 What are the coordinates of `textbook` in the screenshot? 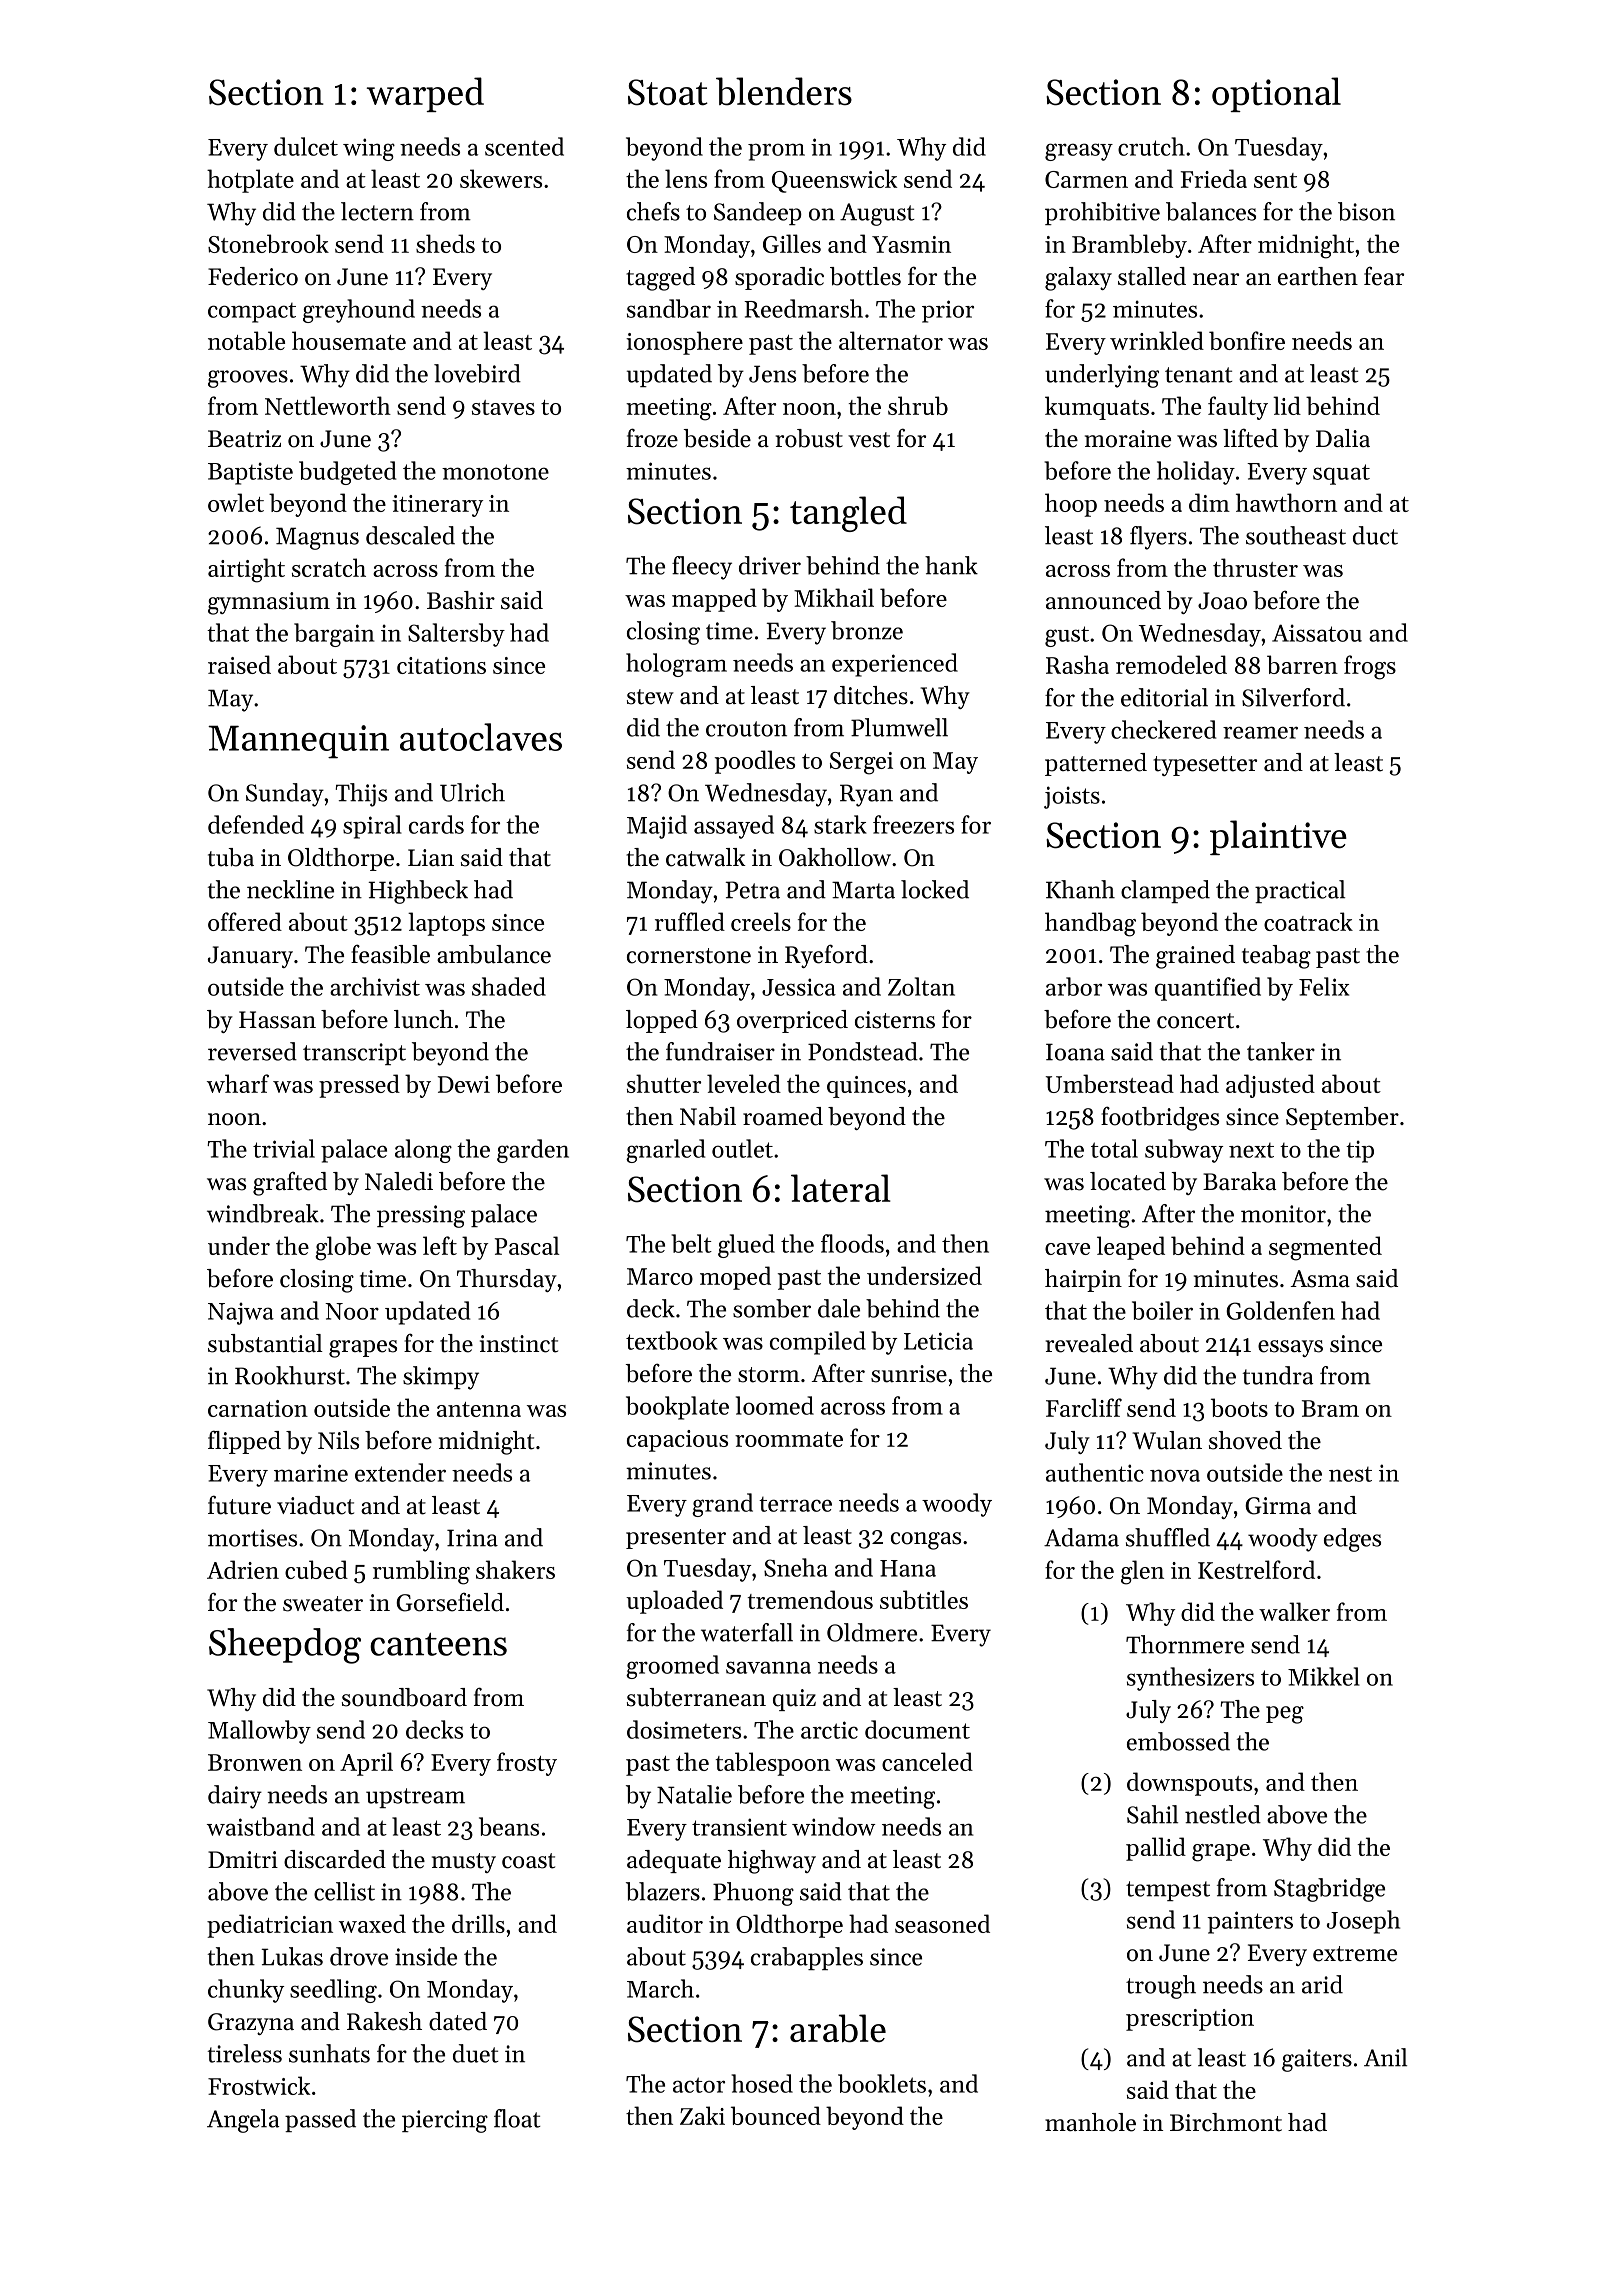 It's located at (672, 1340).
